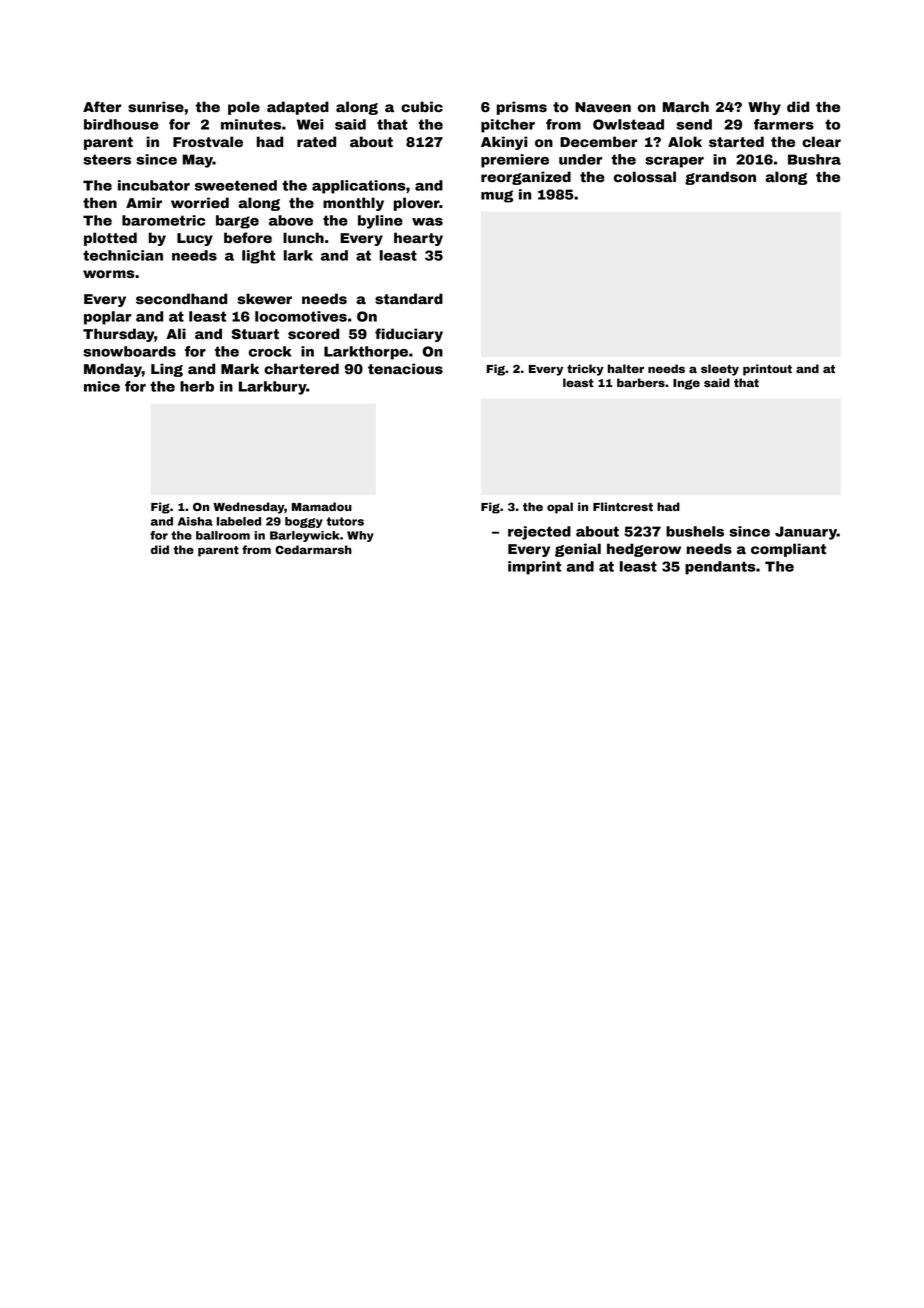 This screenshot has height=1308, width=924. What do you see at coordinates (767, 370) in the screenshot?
I see `printout` at bounding box center [767, 370].
